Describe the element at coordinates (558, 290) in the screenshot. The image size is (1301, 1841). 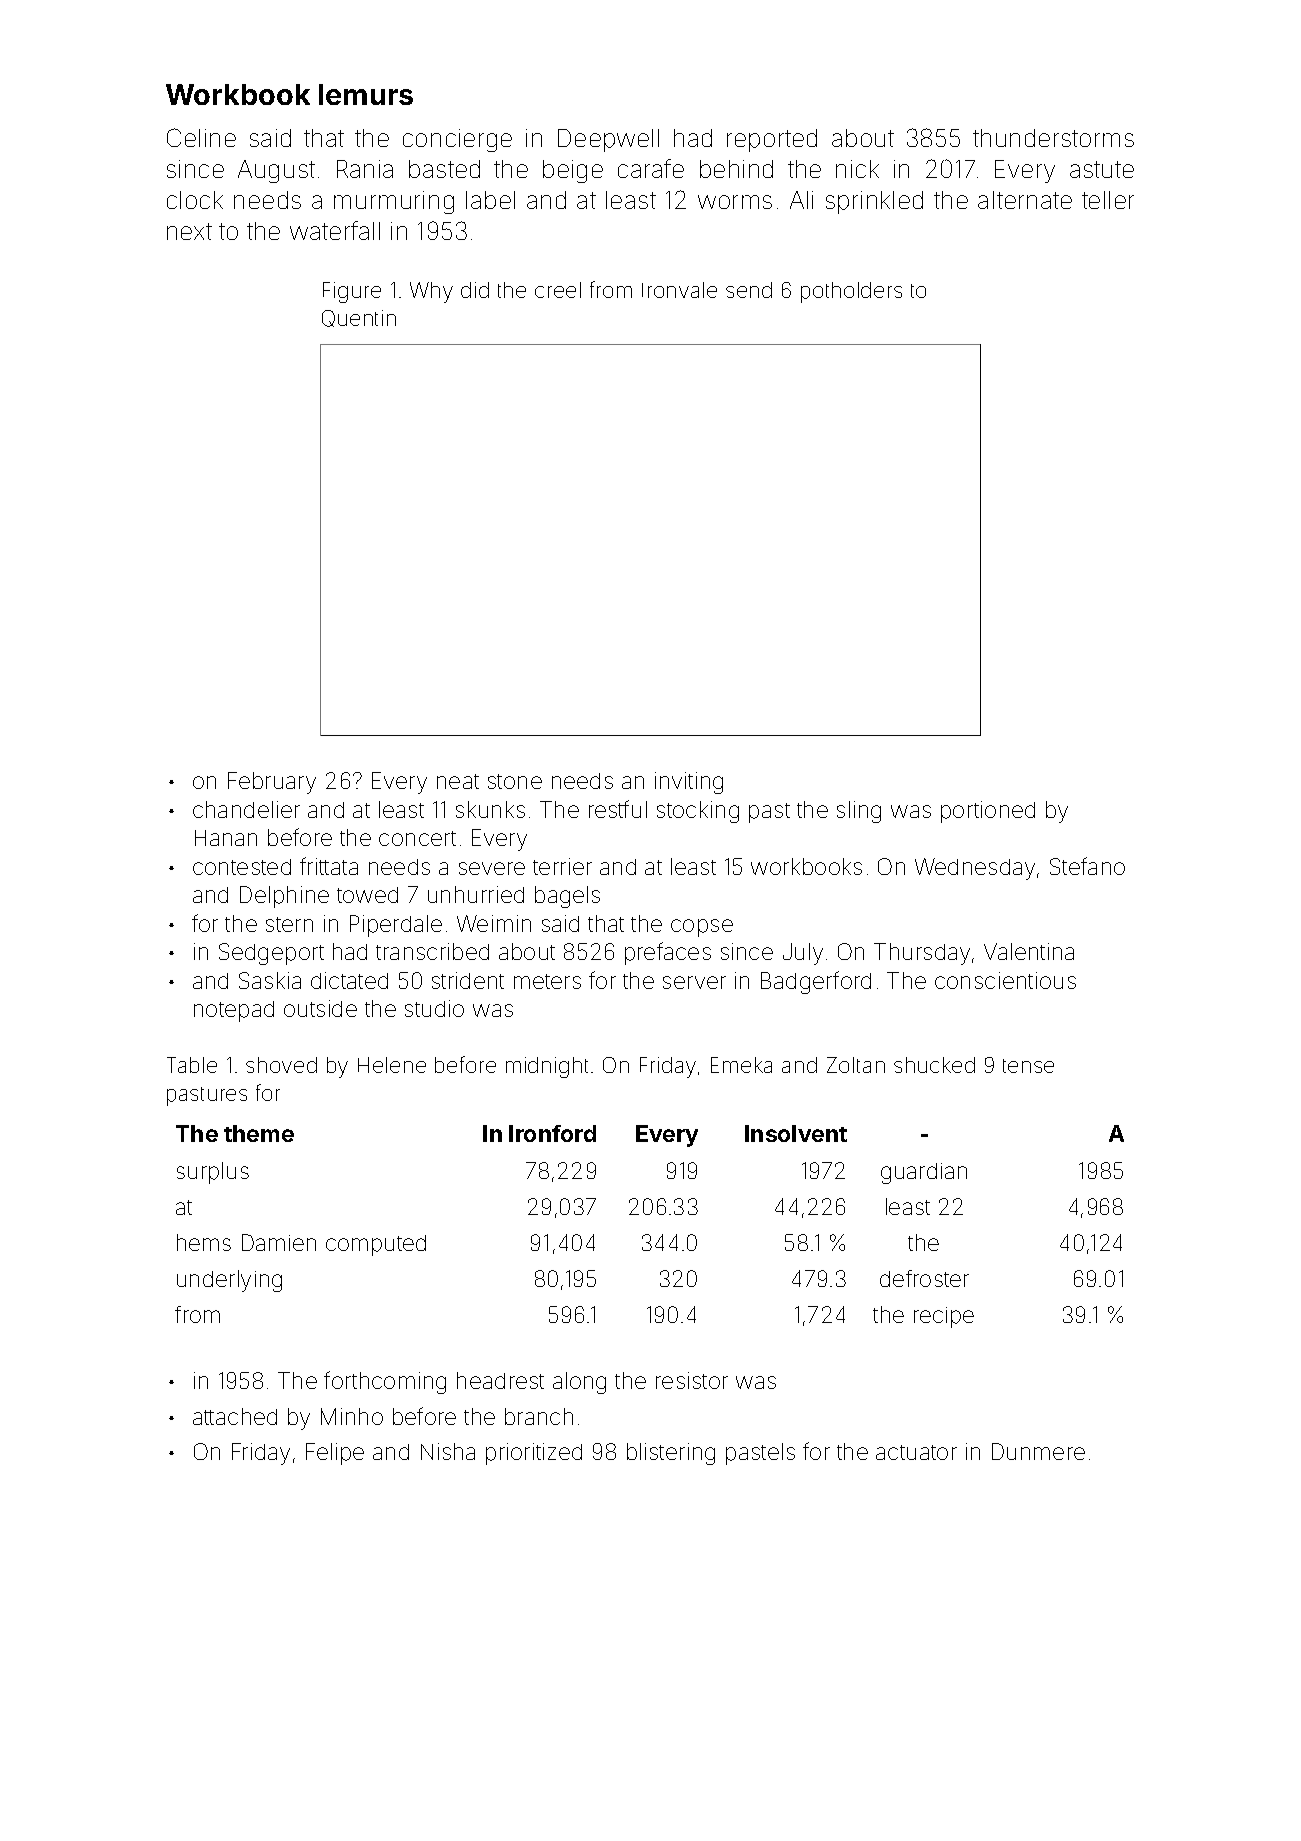
I see `creel` at that location.
